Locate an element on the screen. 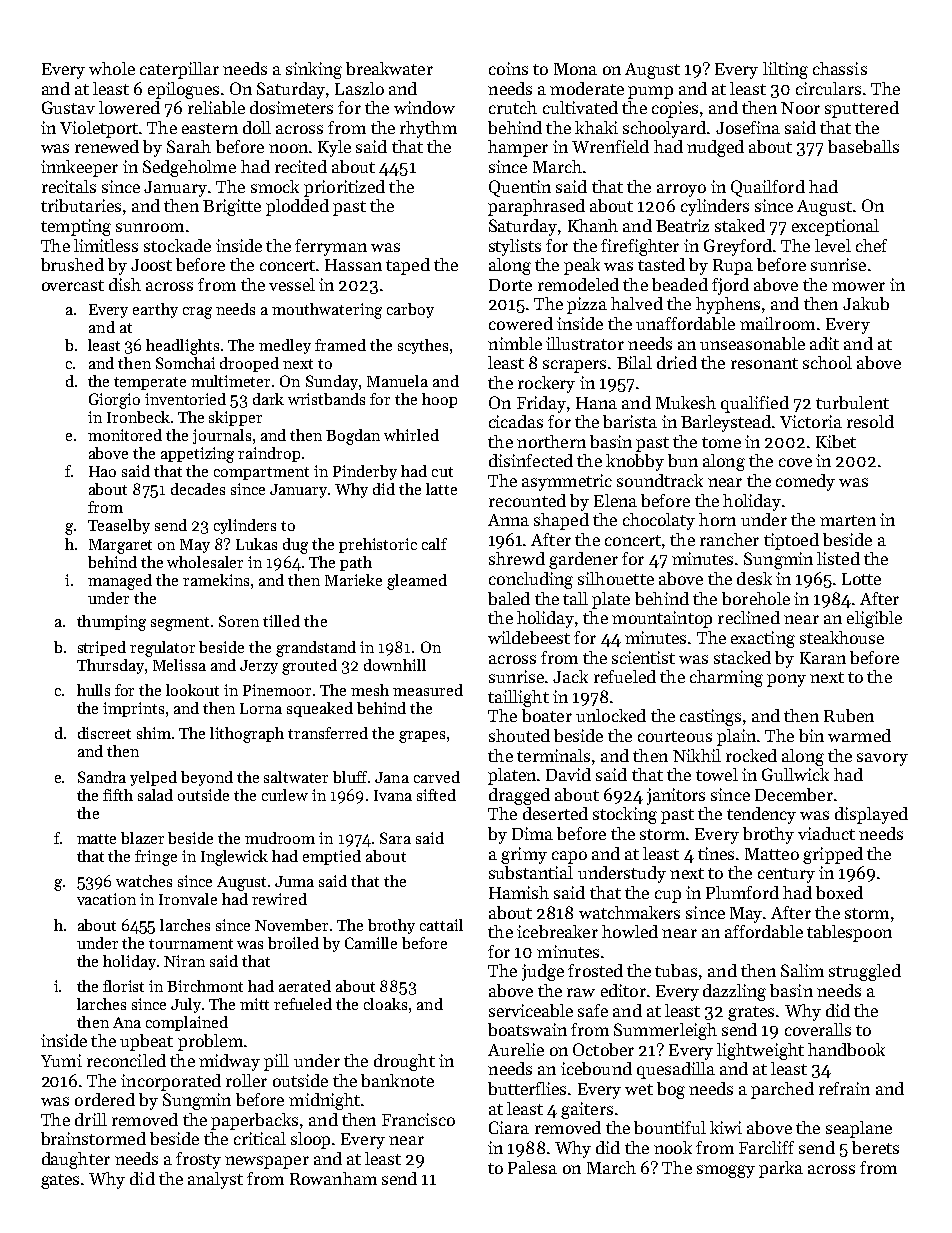  hamper is located at coordinates (518, 148).
